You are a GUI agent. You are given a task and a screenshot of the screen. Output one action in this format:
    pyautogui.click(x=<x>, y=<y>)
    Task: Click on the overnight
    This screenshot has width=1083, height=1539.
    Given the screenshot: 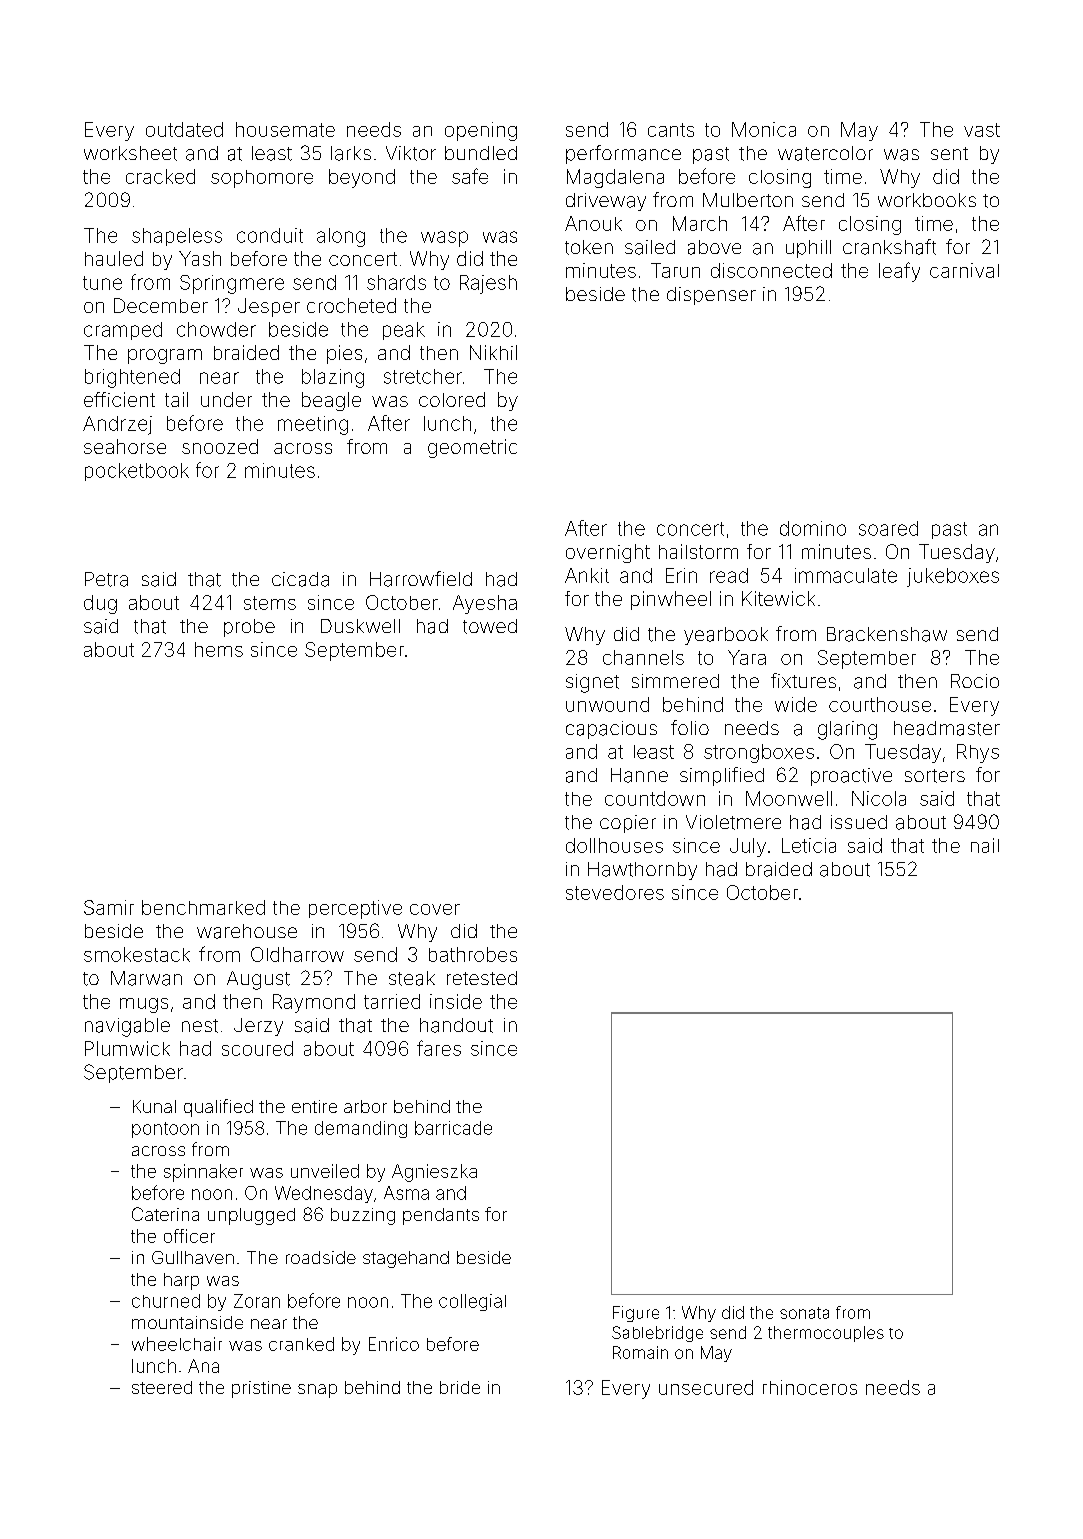 What is the action you would take?
    pyautogui.click(x=608, y=553)
